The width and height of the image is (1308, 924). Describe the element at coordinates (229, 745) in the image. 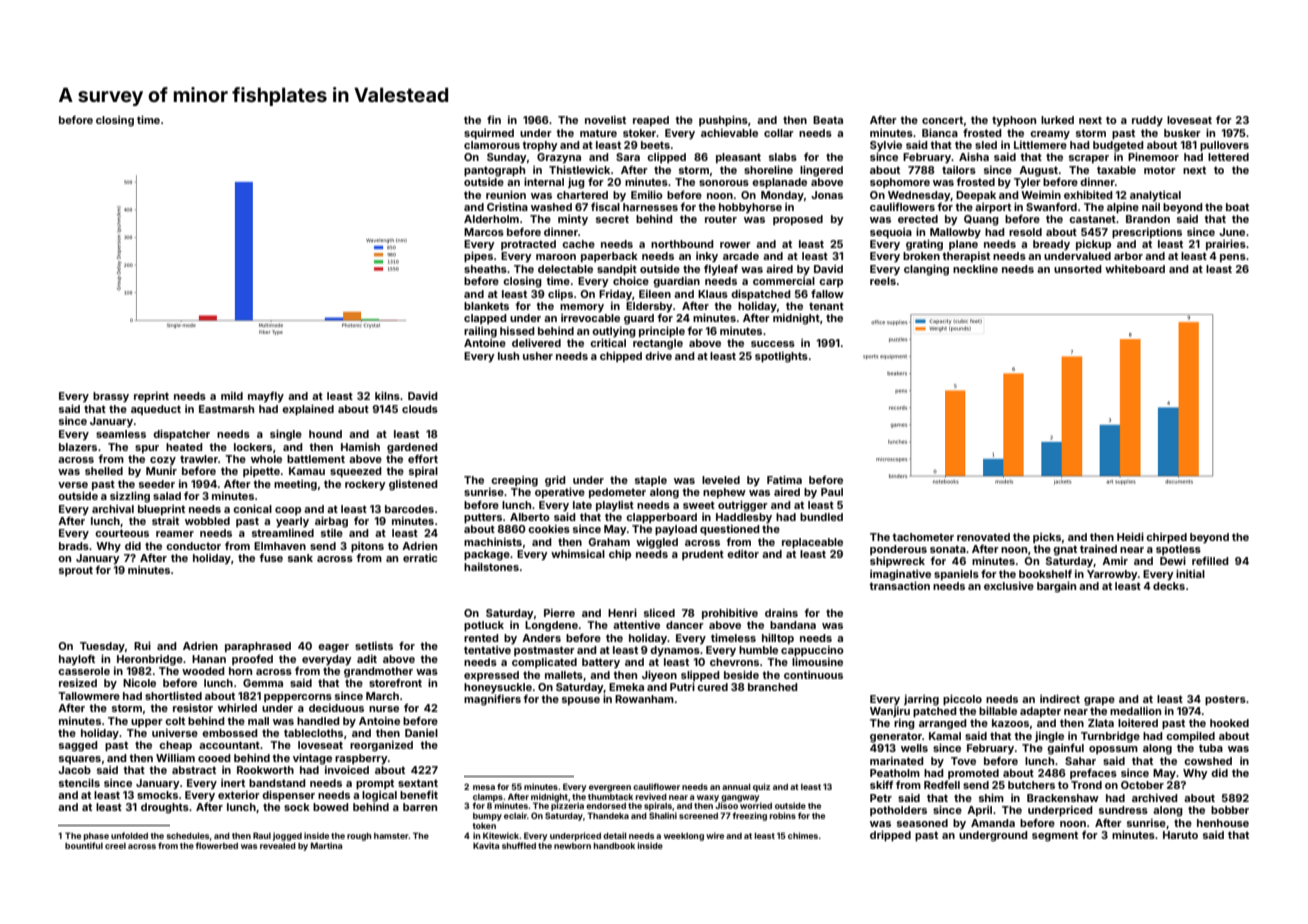

I see `accountant` at that location.
